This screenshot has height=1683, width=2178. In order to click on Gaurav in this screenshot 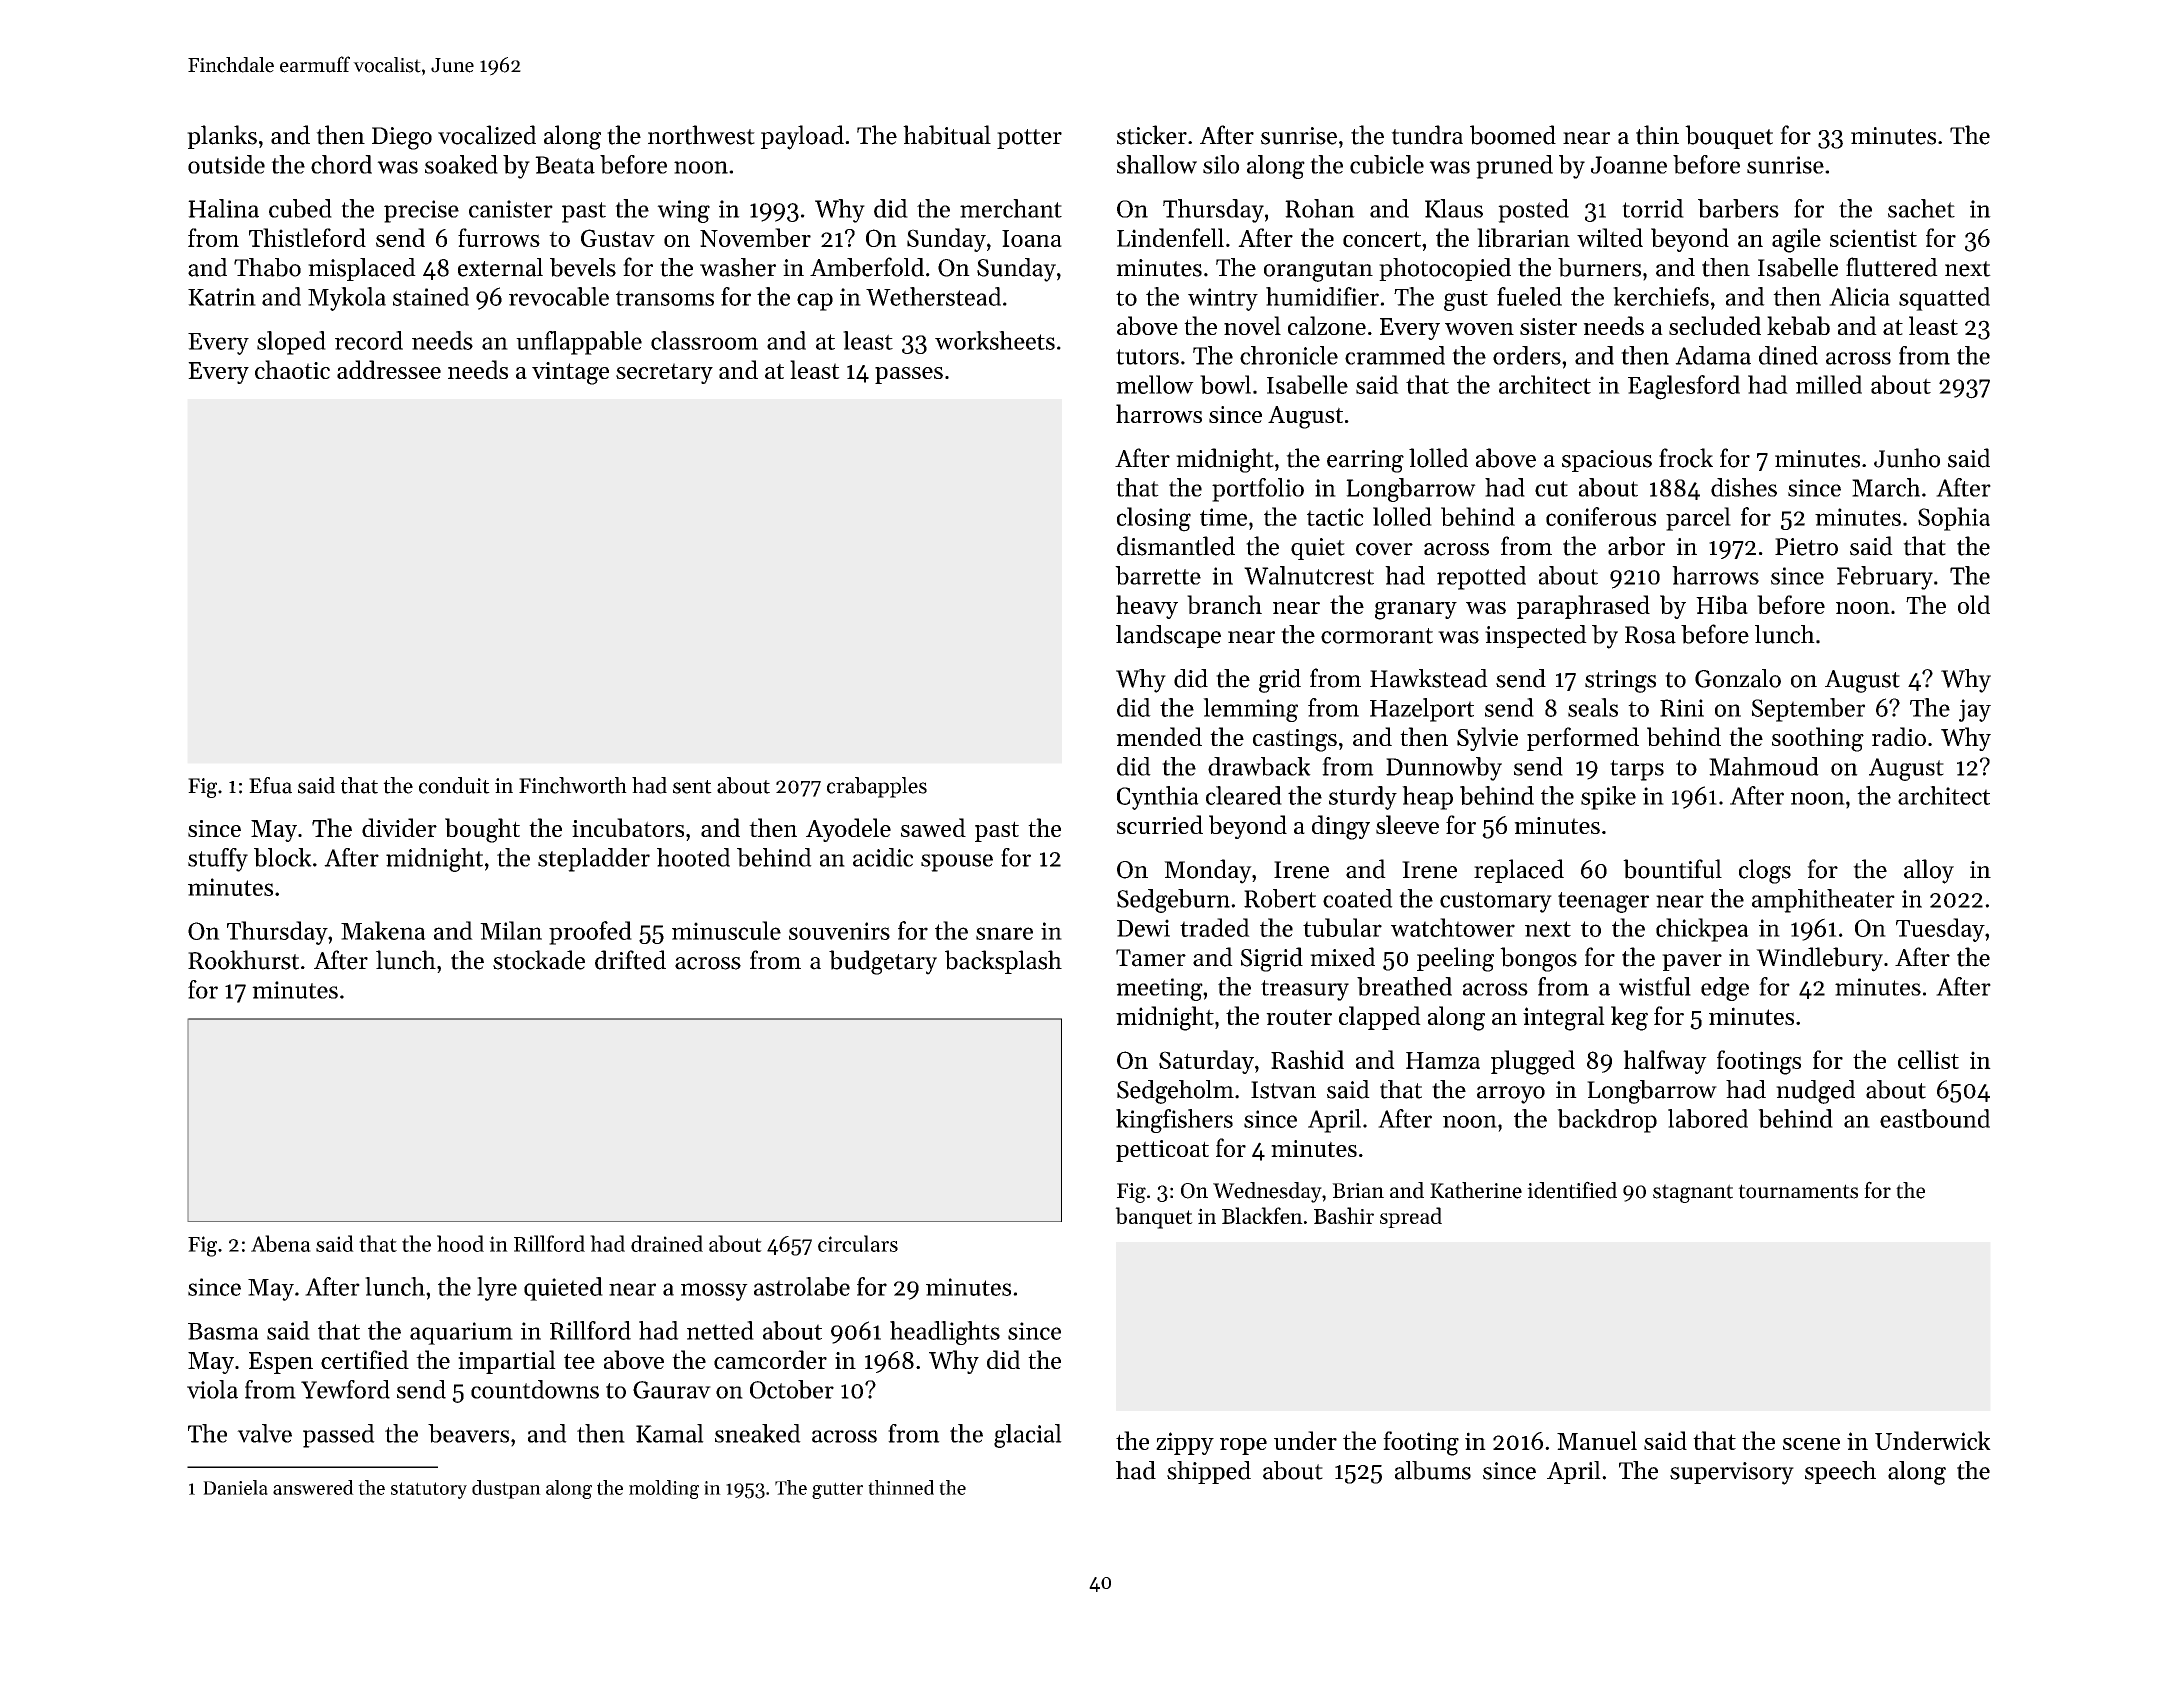, I will do `click(672, 1390)`.
